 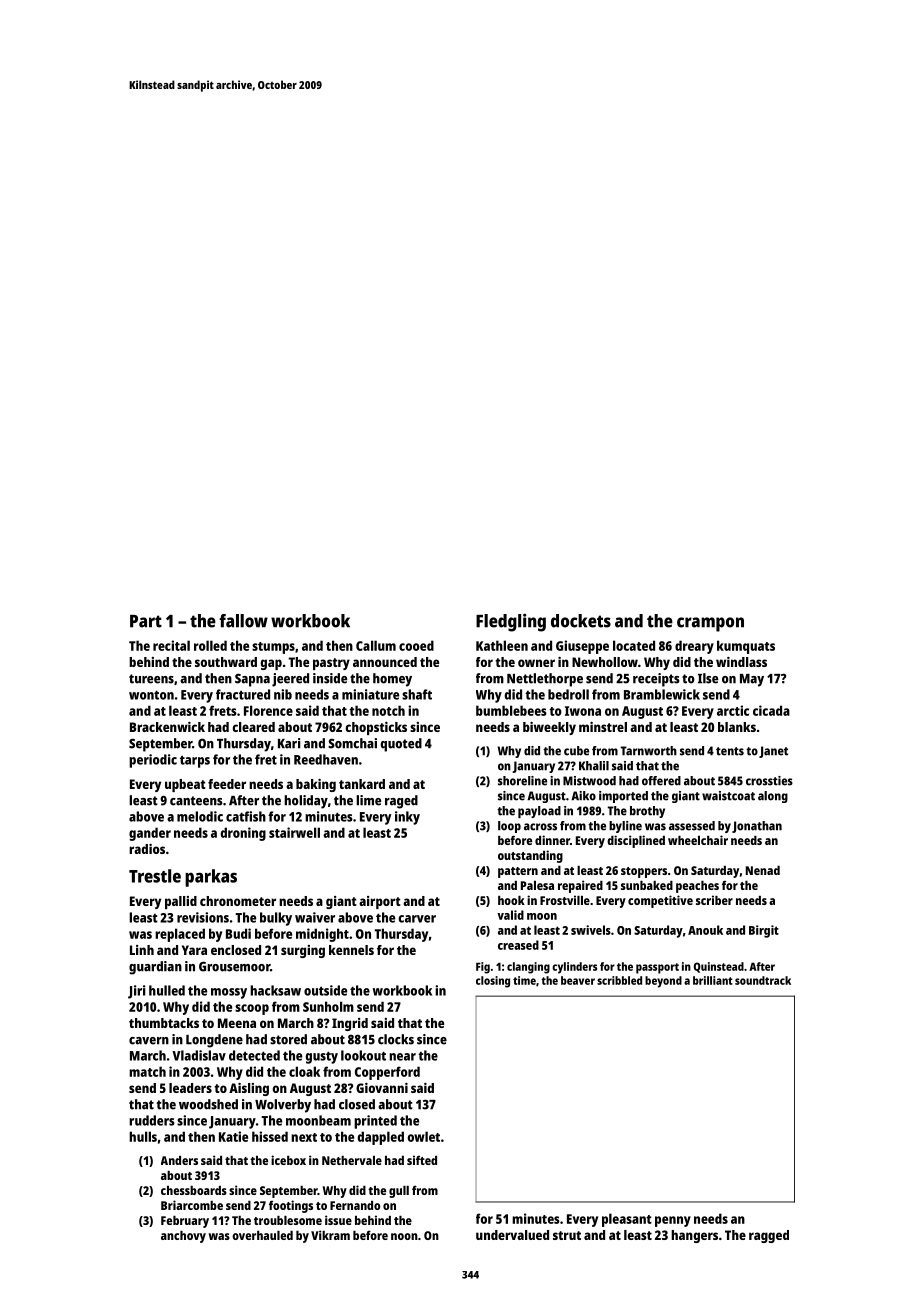 What do you see at coordinates (710, 624) in the document?
I see `crampon` at bounding box center [710, 624].
